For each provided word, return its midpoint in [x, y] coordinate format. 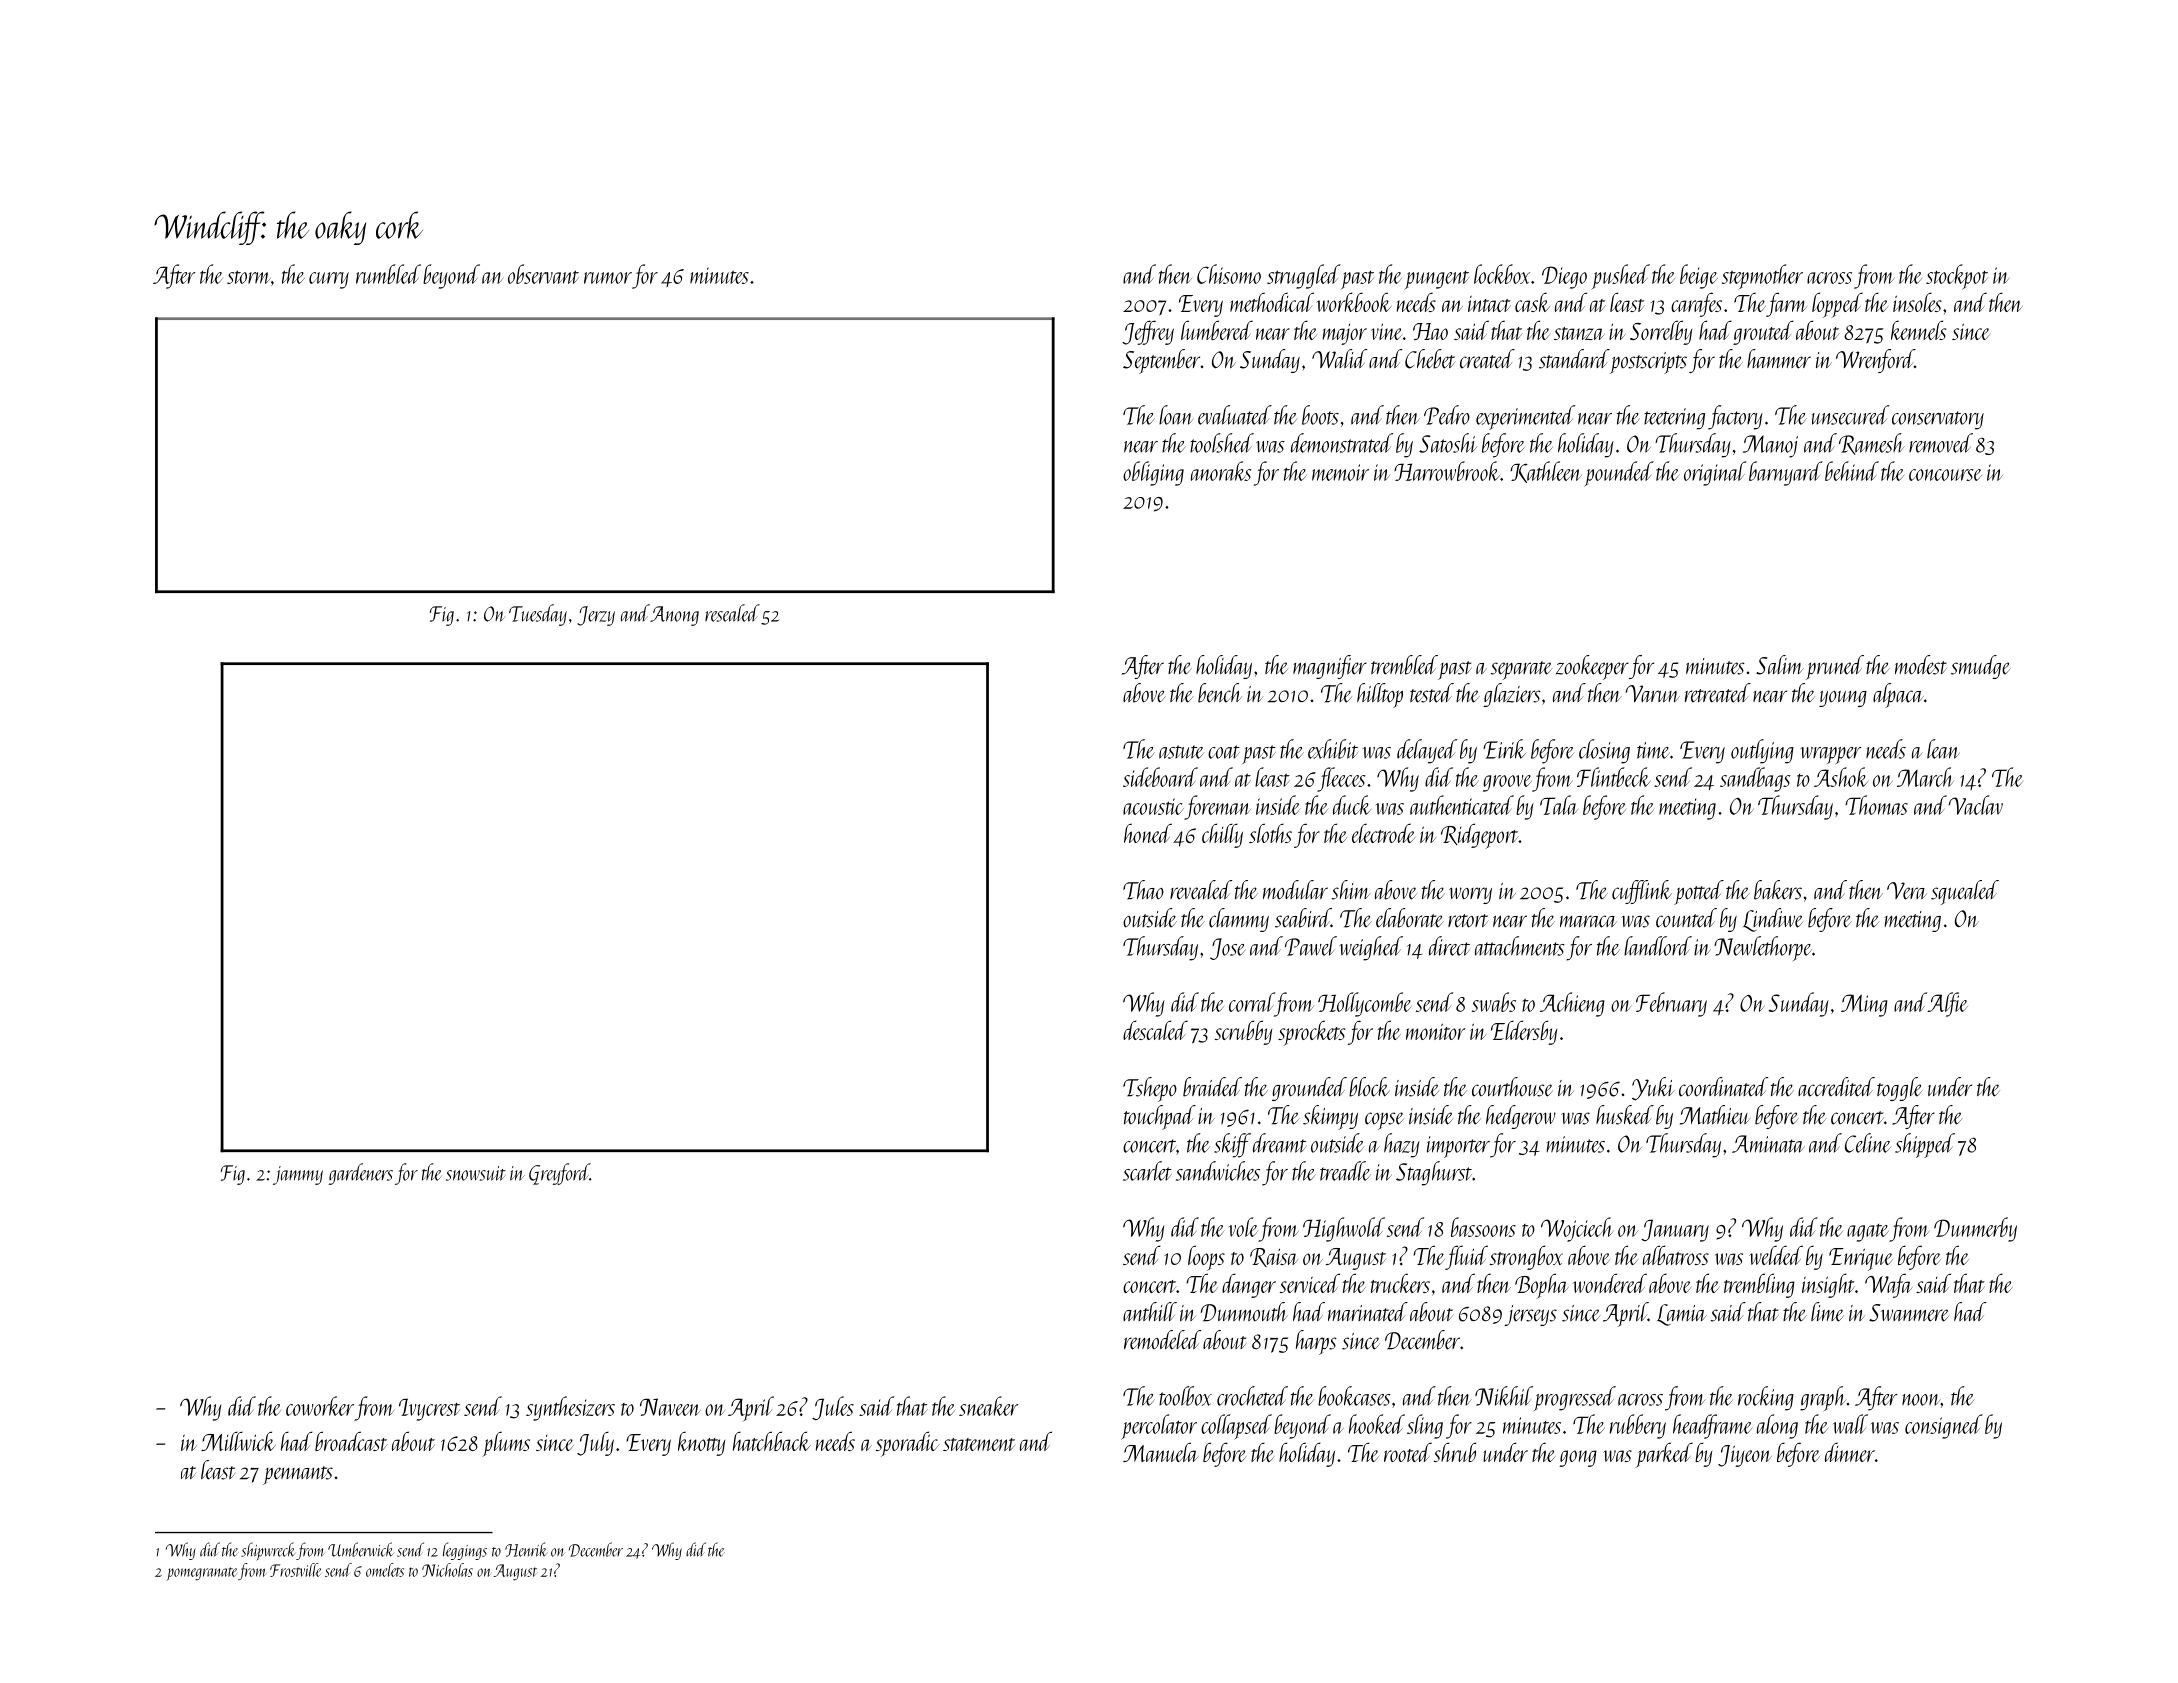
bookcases [1354, 1396]
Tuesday [538, 615]
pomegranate [201, 1574]
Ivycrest [429, 1409]
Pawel [1311, 946]
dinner [1850, 1452]
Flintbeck [1614, 777]
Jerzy [596, 616]
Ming [1864, 1005]
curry [329, 280]
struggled [1304, 276]
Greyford [559, 1174]
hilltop [1380, 695]
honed [1148, 833]
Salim [1780, 665]
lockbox [1502, 274]
